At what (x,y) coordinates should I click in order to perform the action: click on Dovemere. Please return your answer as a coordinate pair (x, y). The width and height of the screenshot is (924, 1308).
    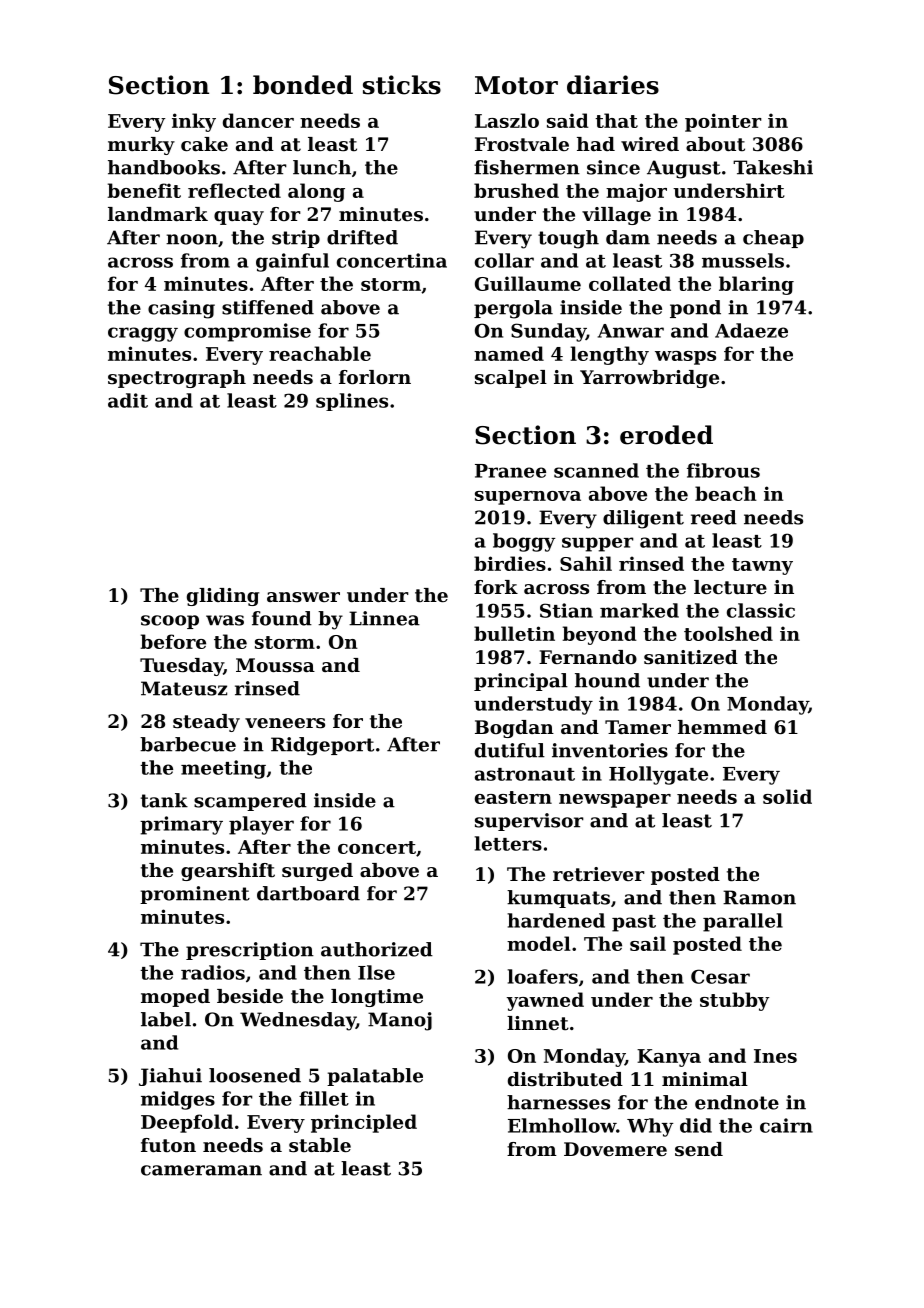
    Looking at the image, I should click on (615, 1149).
